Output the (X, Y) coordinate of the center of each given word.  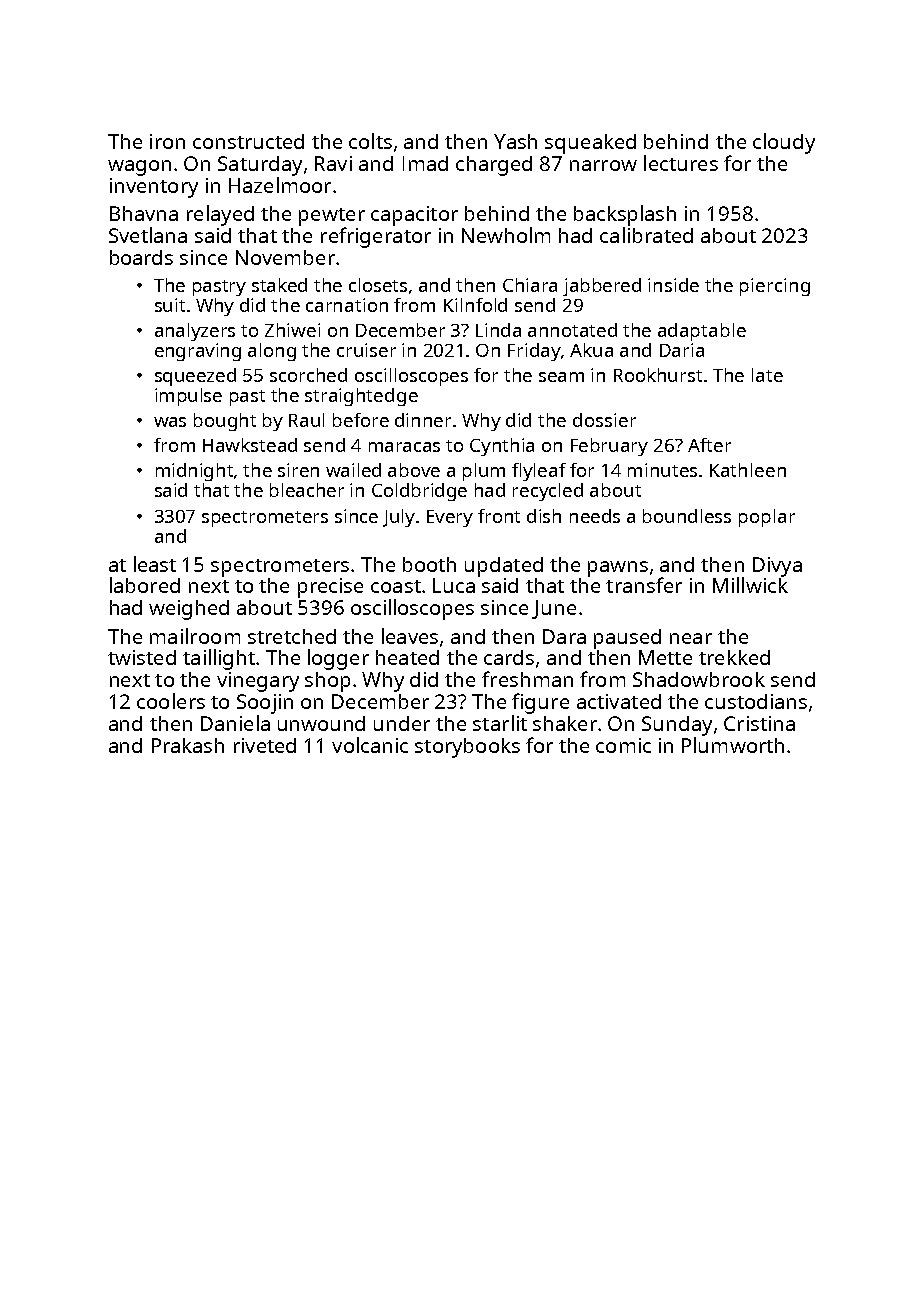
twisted (142, 657)
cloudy (784, 143)
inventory (154, 188)
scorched (308, 375)
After (709, 445)
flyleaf (539, 472)
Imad (425, 163)
